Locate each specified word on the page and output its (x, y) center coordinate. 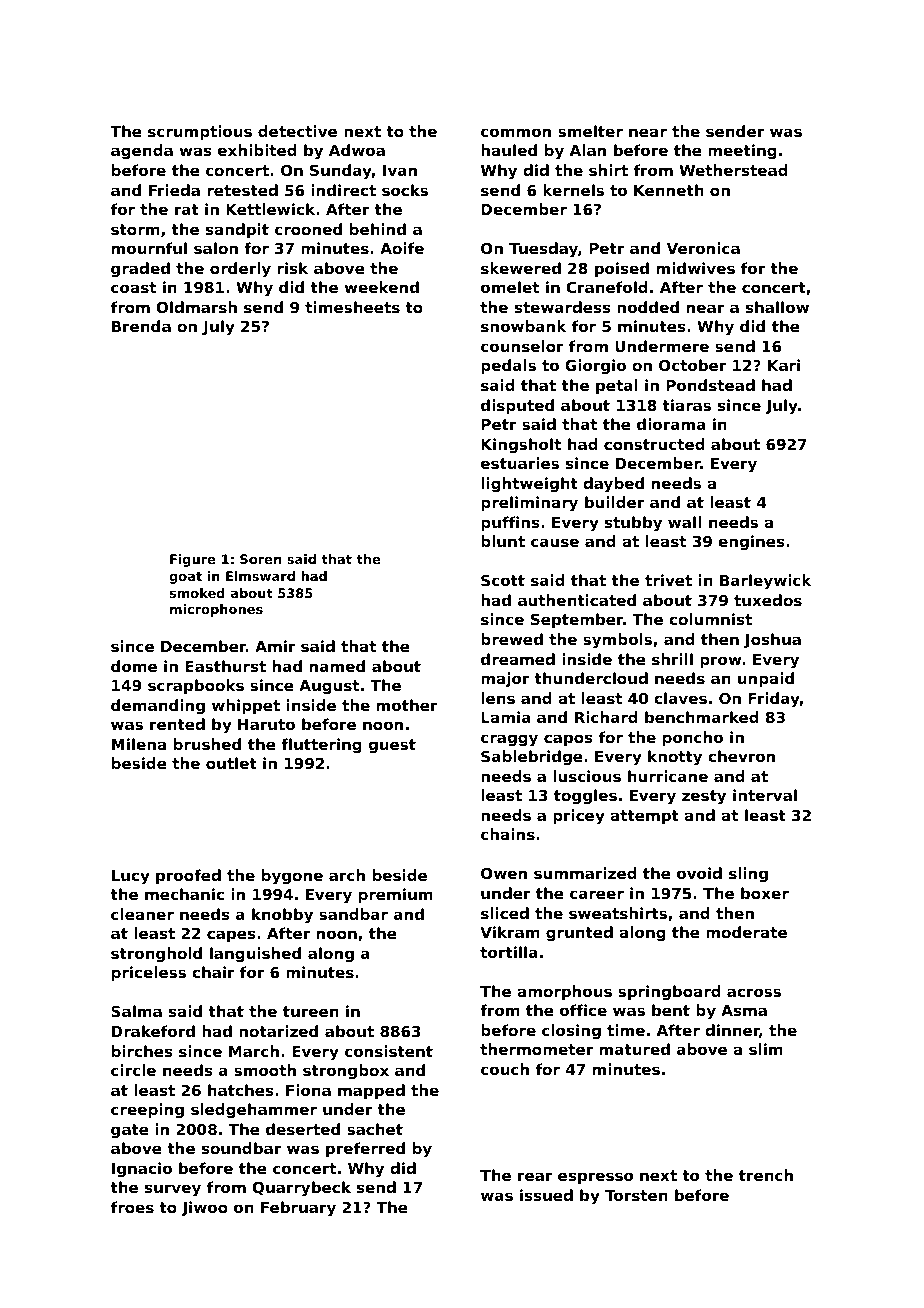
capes (231, 936)
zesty (704, 797)
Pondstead (710, 385)
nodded (648, 307)
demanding (158, 706)
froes (132, 1207)
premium (396, 895)
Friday (774, 700)
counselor (522, 346)
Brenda (141, 326)
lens (498, 698)
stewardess (563, 307)
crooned (308, 229)
